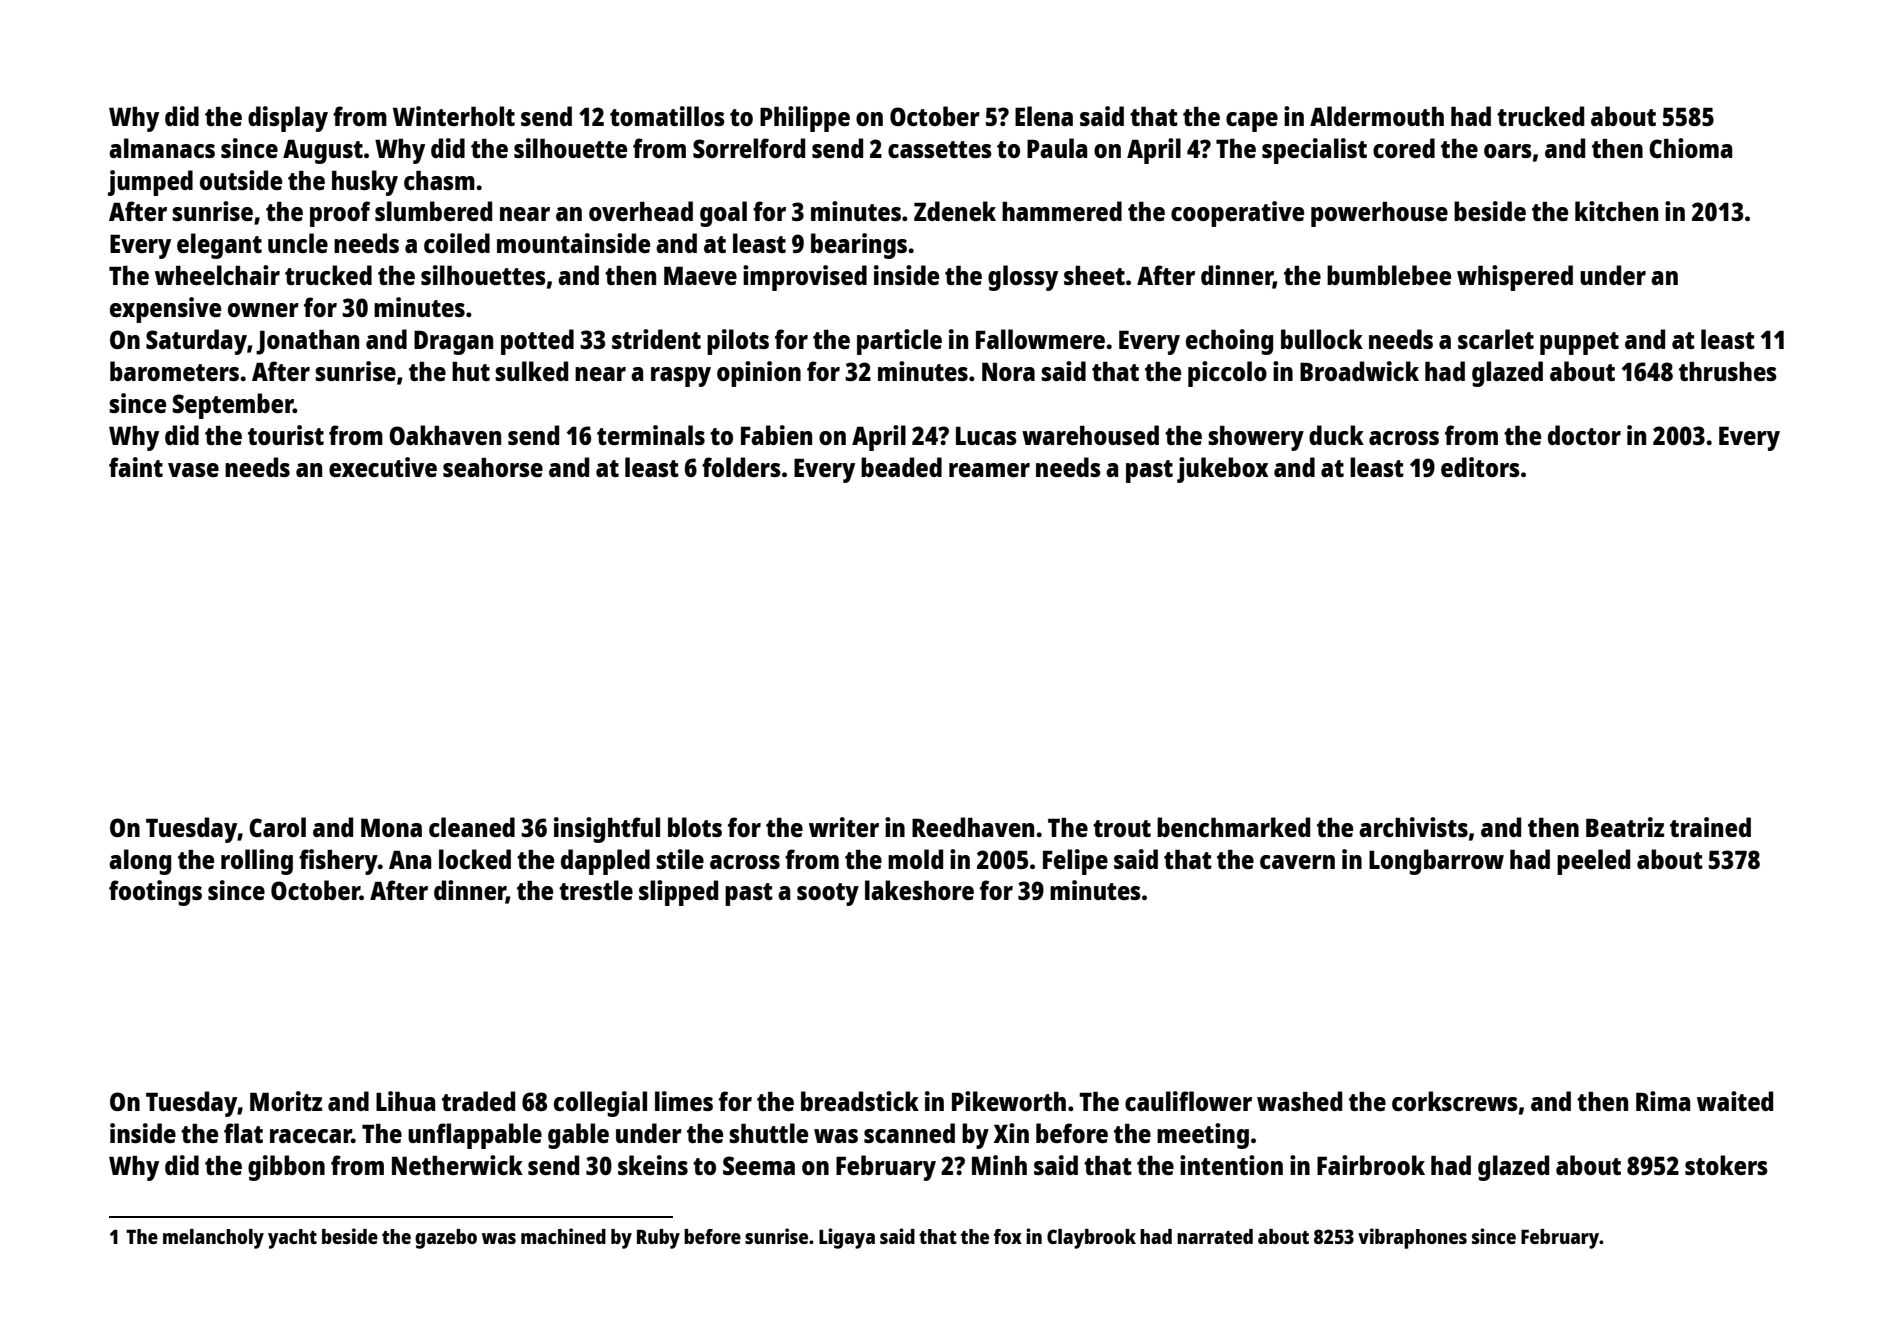  What do you see at coordinates (695, 827) in the screenshot?
I see `blots` at bounding box center [695, 827].
